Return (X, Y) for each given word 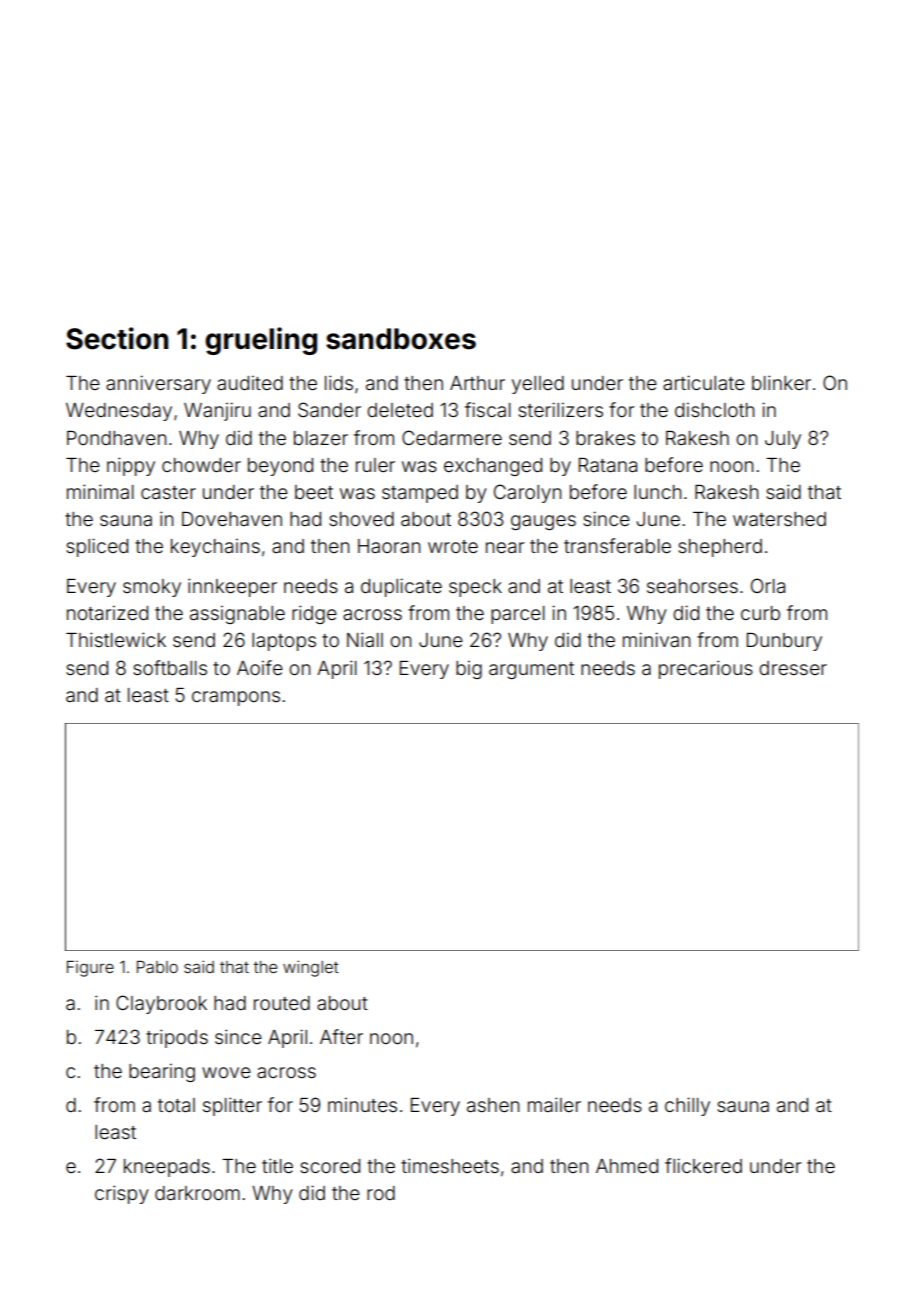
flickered (703, 1165)
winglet (311, 968)
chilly (687, 1106)
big (469, 669)
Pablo (157, 967)
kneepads (167, 1168)
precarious (706, 669)
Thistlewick (116, 639)
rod (381, 1193)
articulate (704, 382)
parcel (518, 615)
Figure (90, 969)
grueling (261, 341)
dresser (793, 668)
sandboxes (401, 339)
